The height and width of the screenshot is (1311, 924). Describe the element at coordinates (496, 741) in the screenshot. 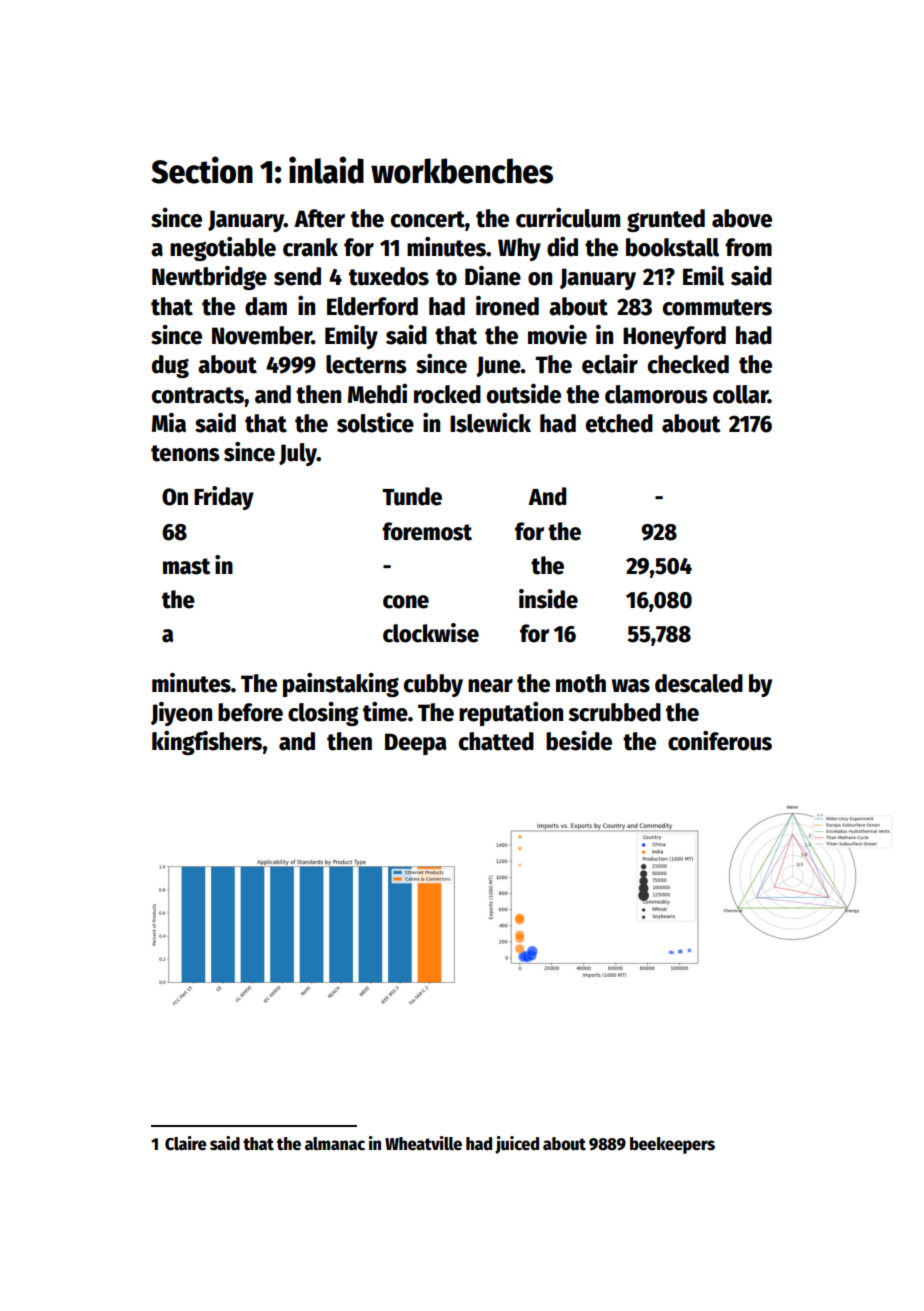

I see `chatted` at that location.
